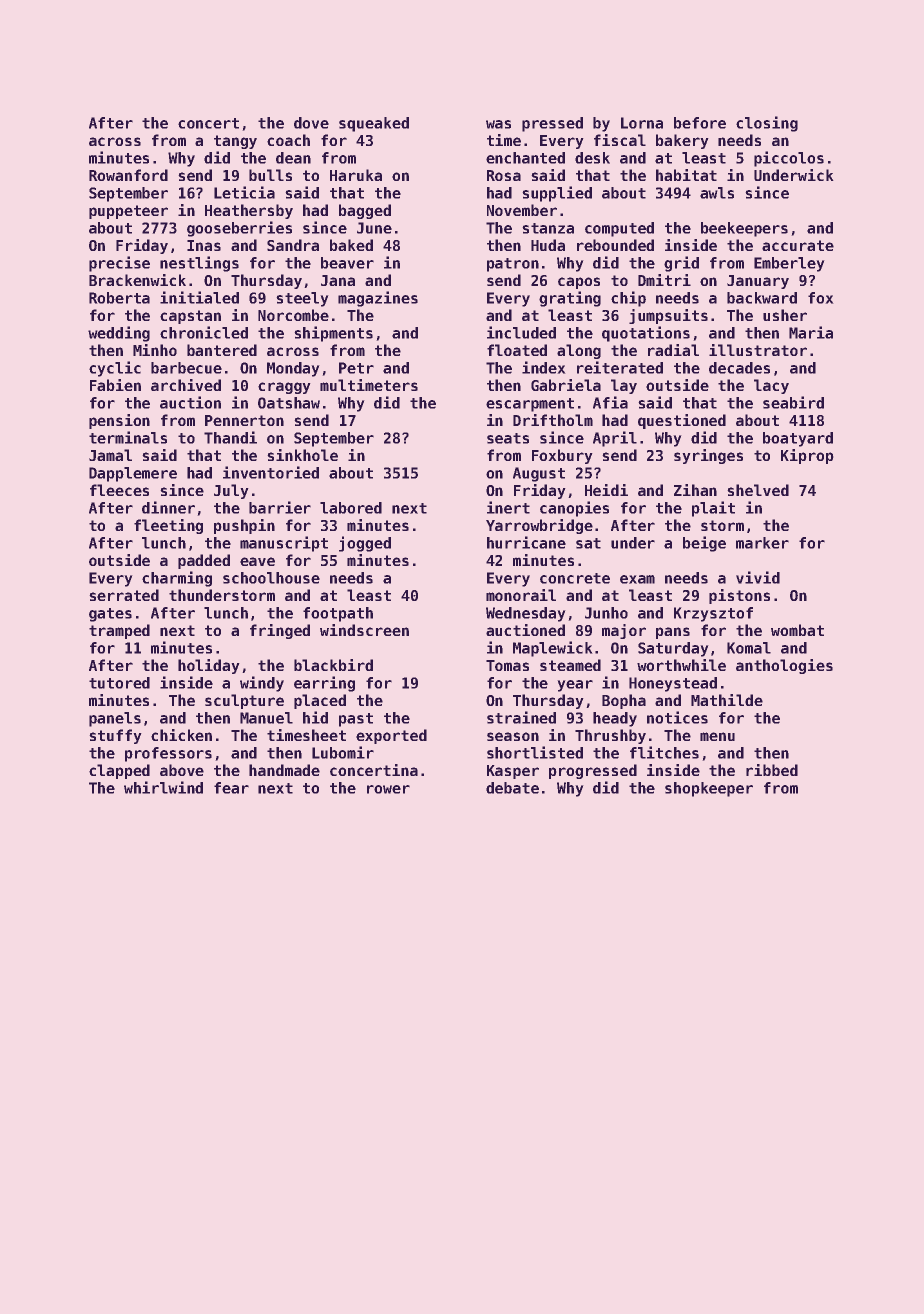 The height and width of the document is (1314, 924). What do you see at coordinates (758, 577) in the document?
I see `vivid` at bounding box center [758, 577].
